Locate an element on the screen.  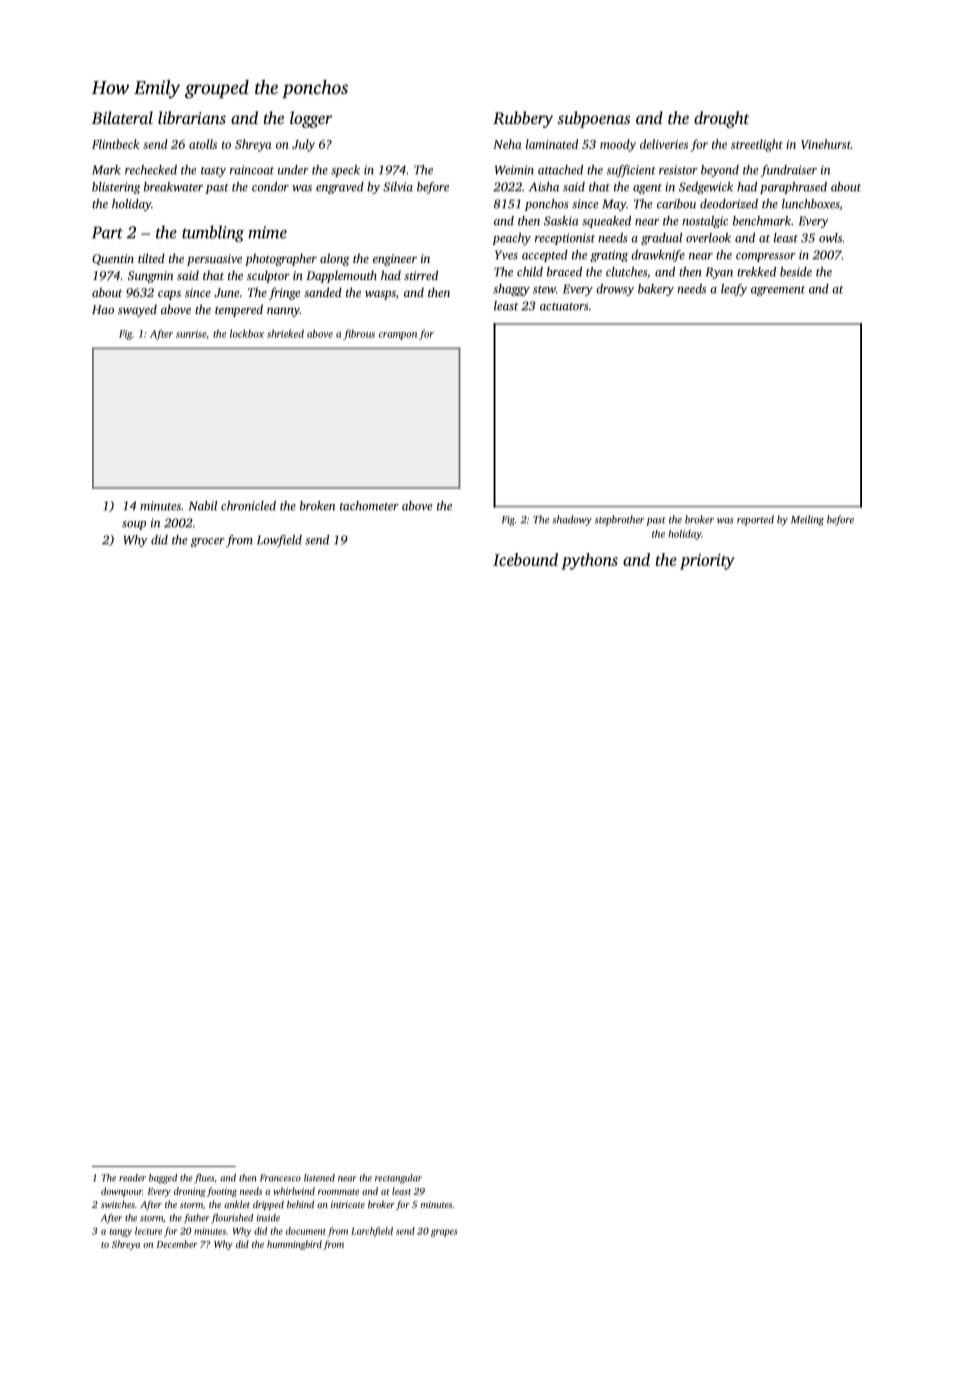
reader is located at coordinates (132, 1178).
